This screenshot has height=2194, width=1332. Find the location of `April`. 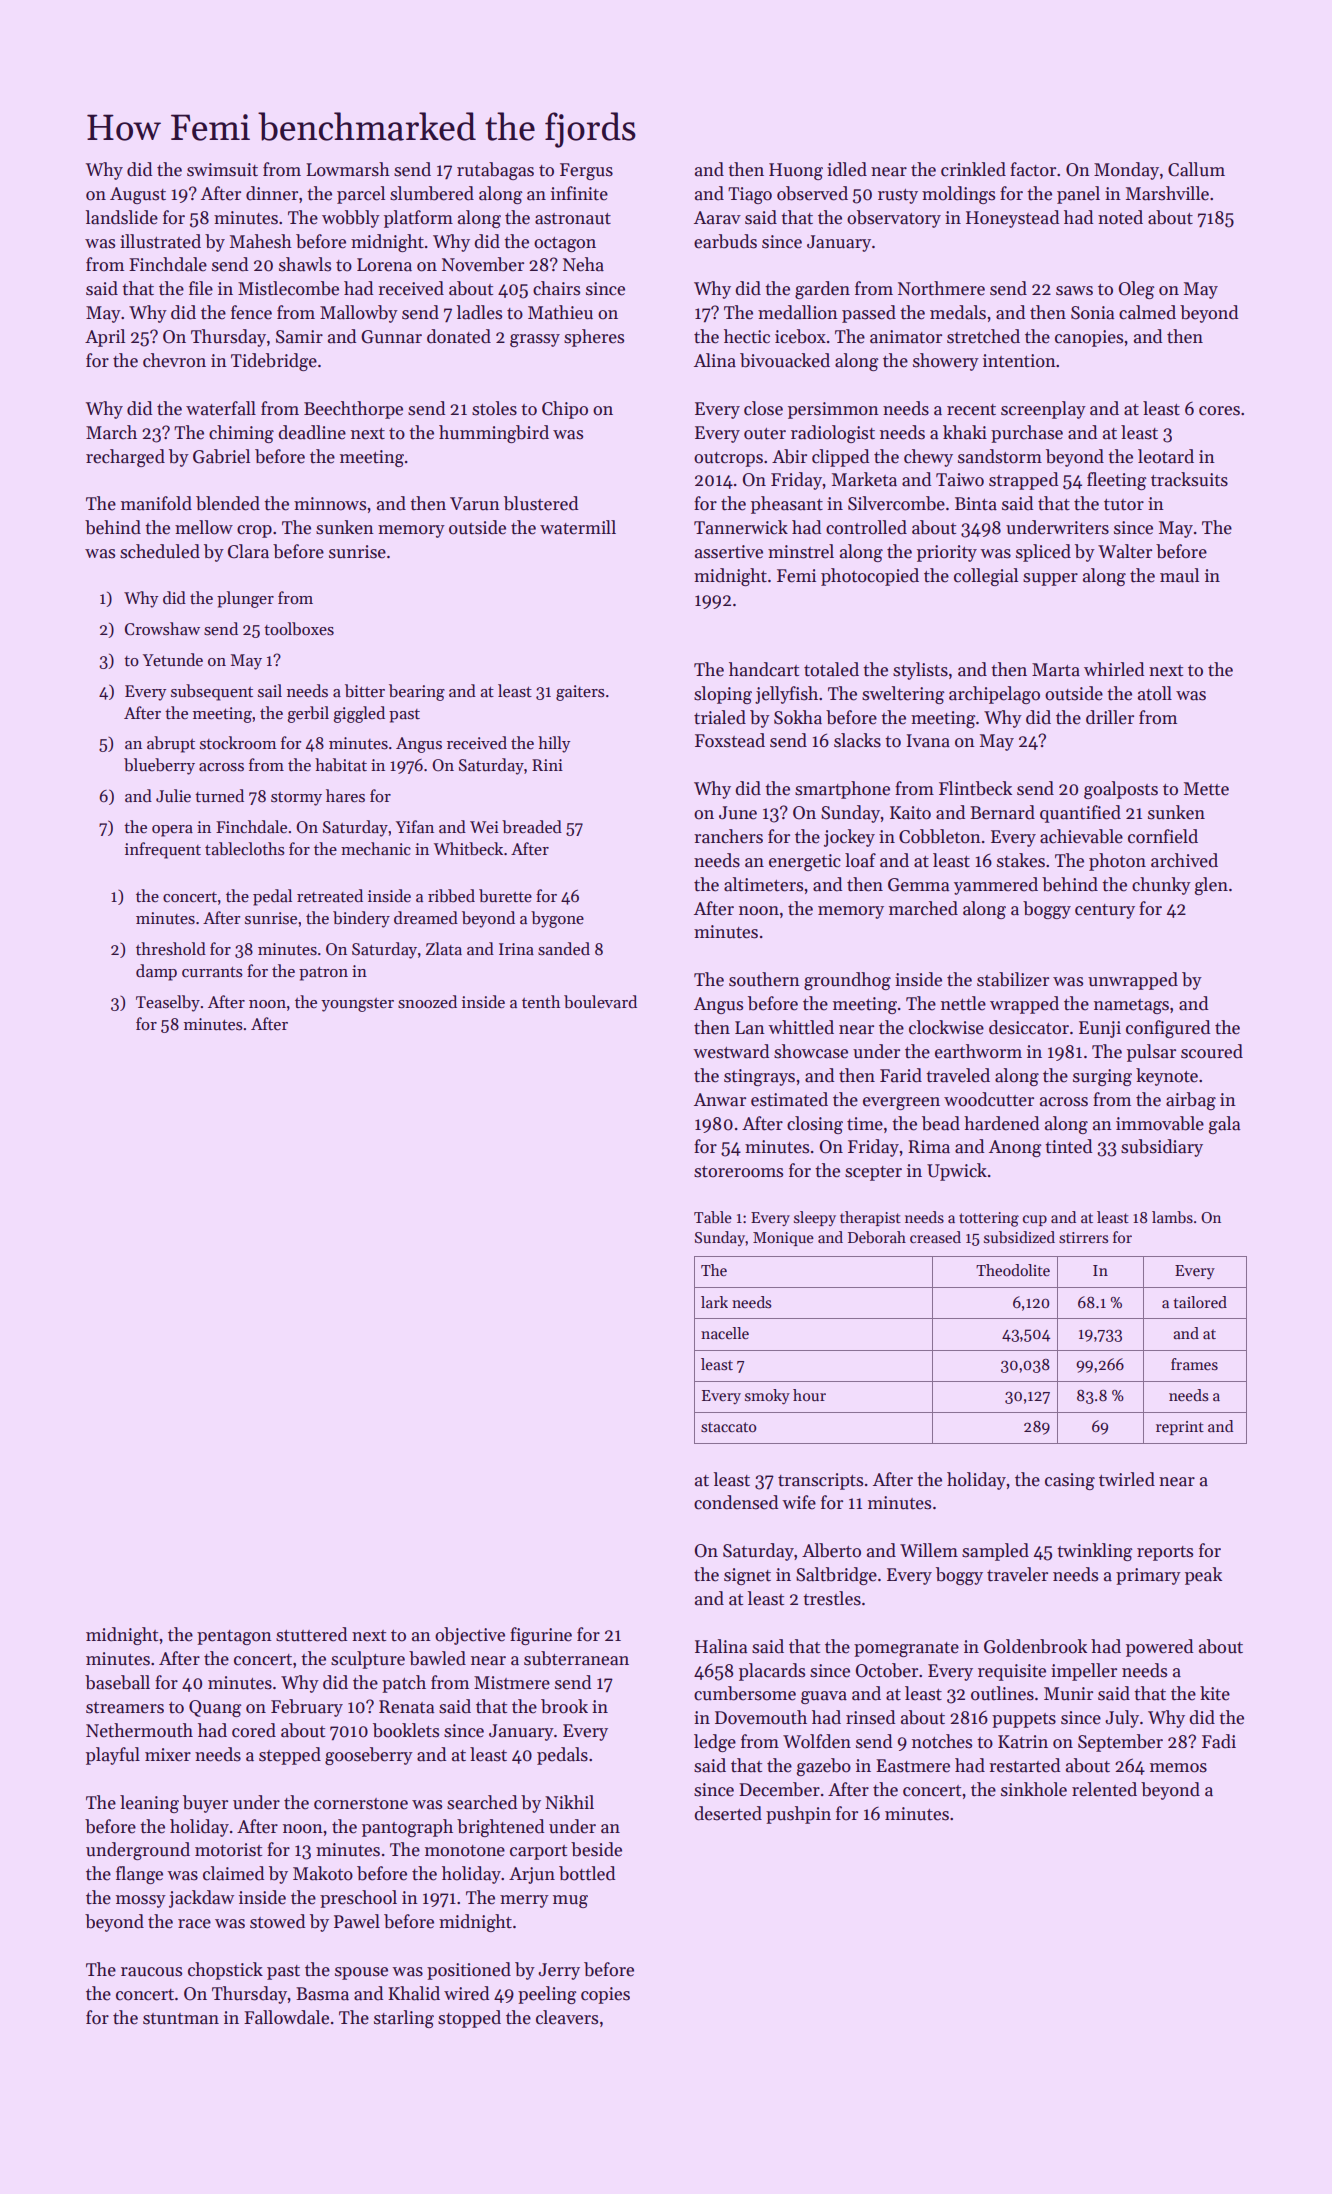

April is located at coordinates (105, 338).
